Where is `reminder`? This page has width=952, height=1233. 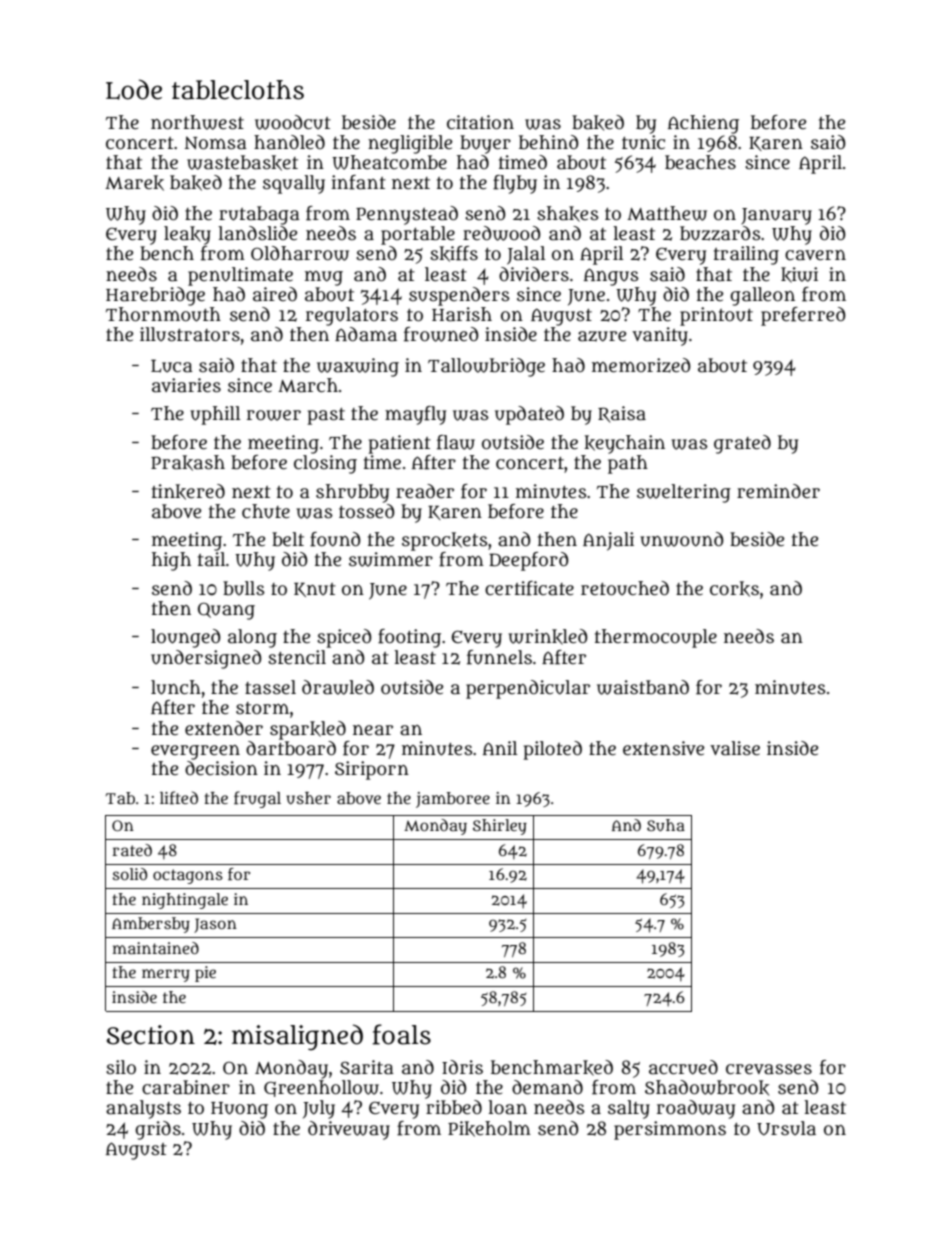
reminder is located at coordinates (778, 491).
